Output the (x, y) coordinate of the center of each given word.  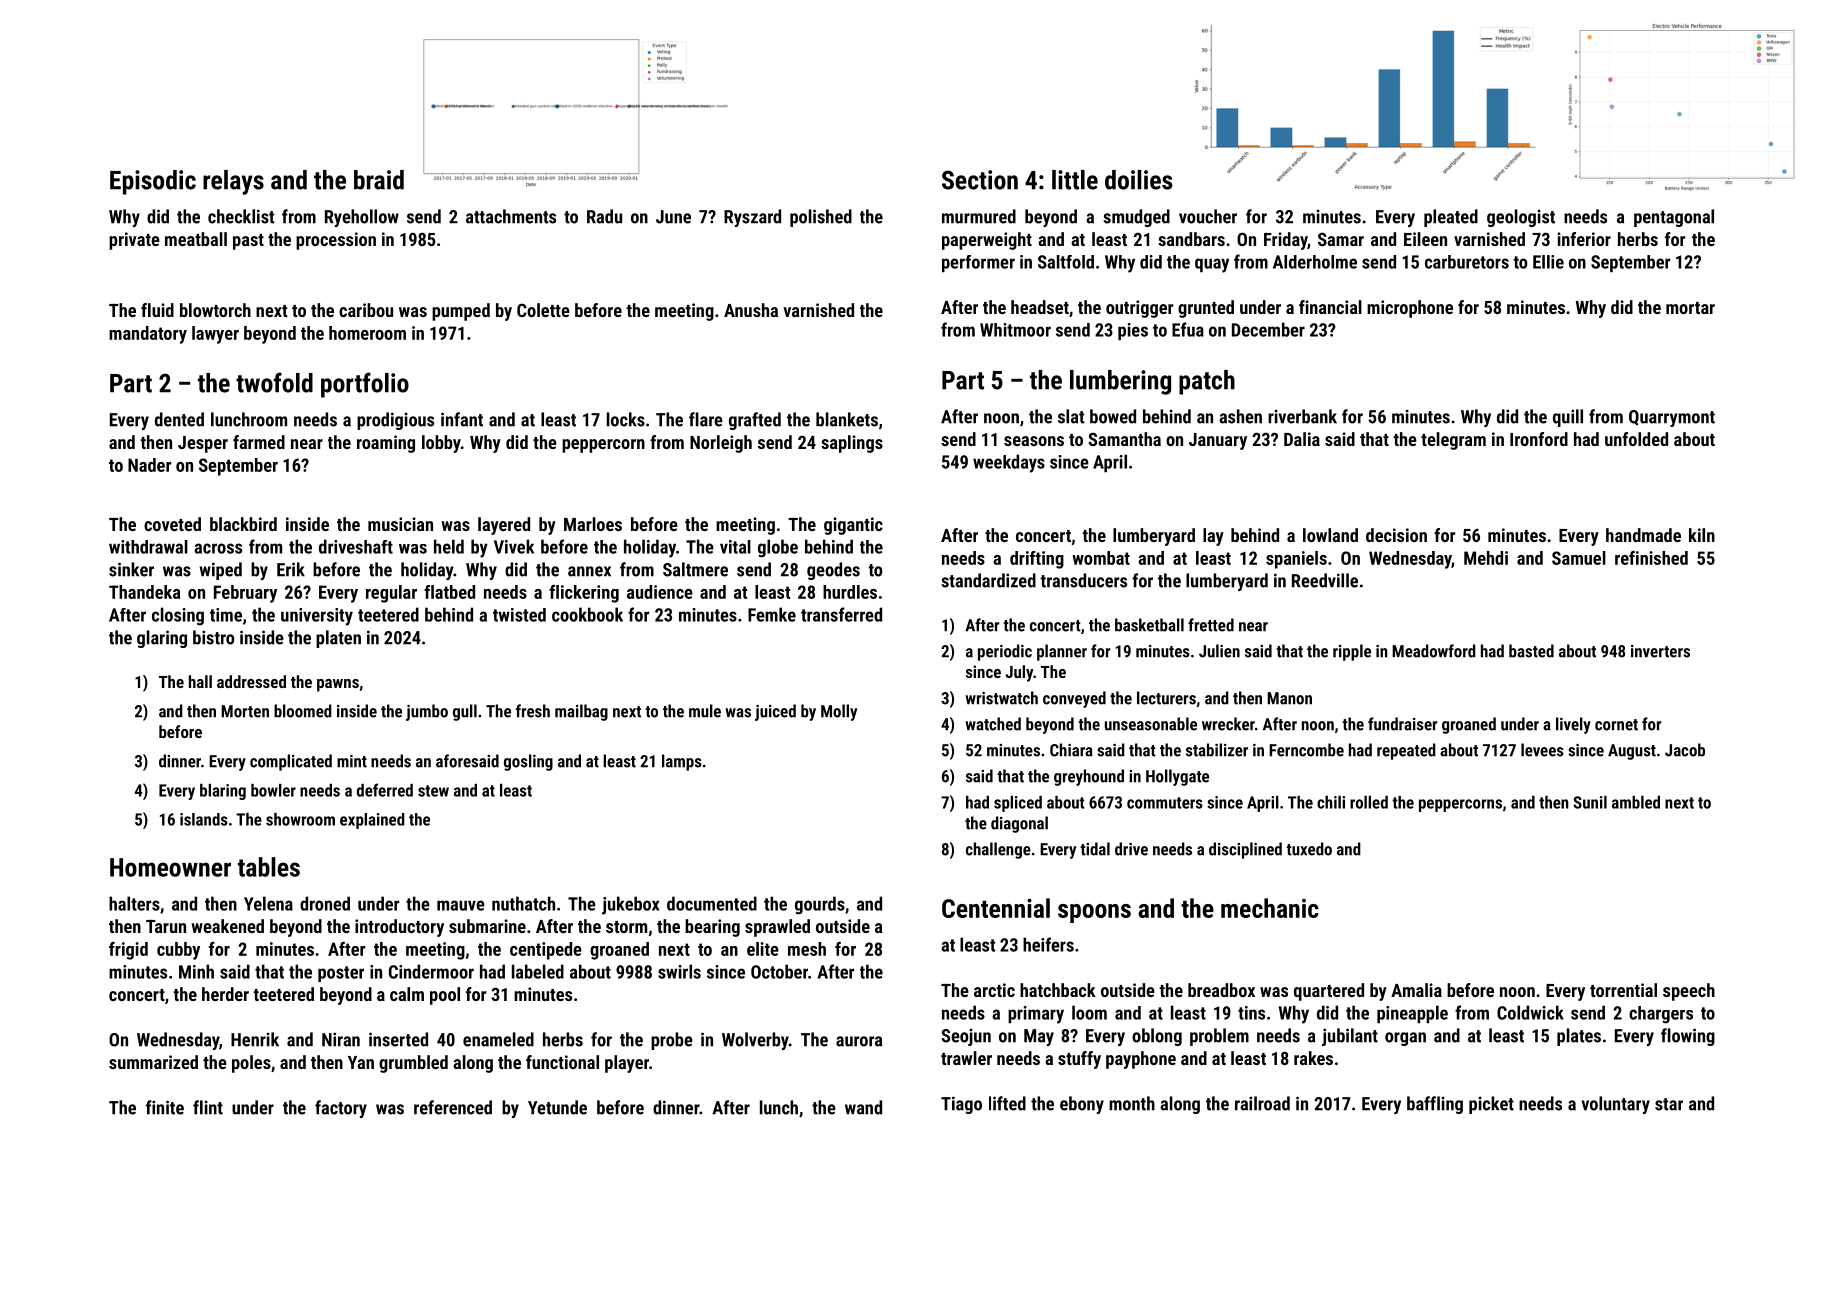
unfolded (1636, 439)
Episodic (153, 182)
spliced (1018, 804)
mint (352, 761)
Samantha (1124, 439)
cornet (1616, 725)
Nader (149, 465)
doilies (1139, 180)
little (1075, 180)
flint (208, 1107)
